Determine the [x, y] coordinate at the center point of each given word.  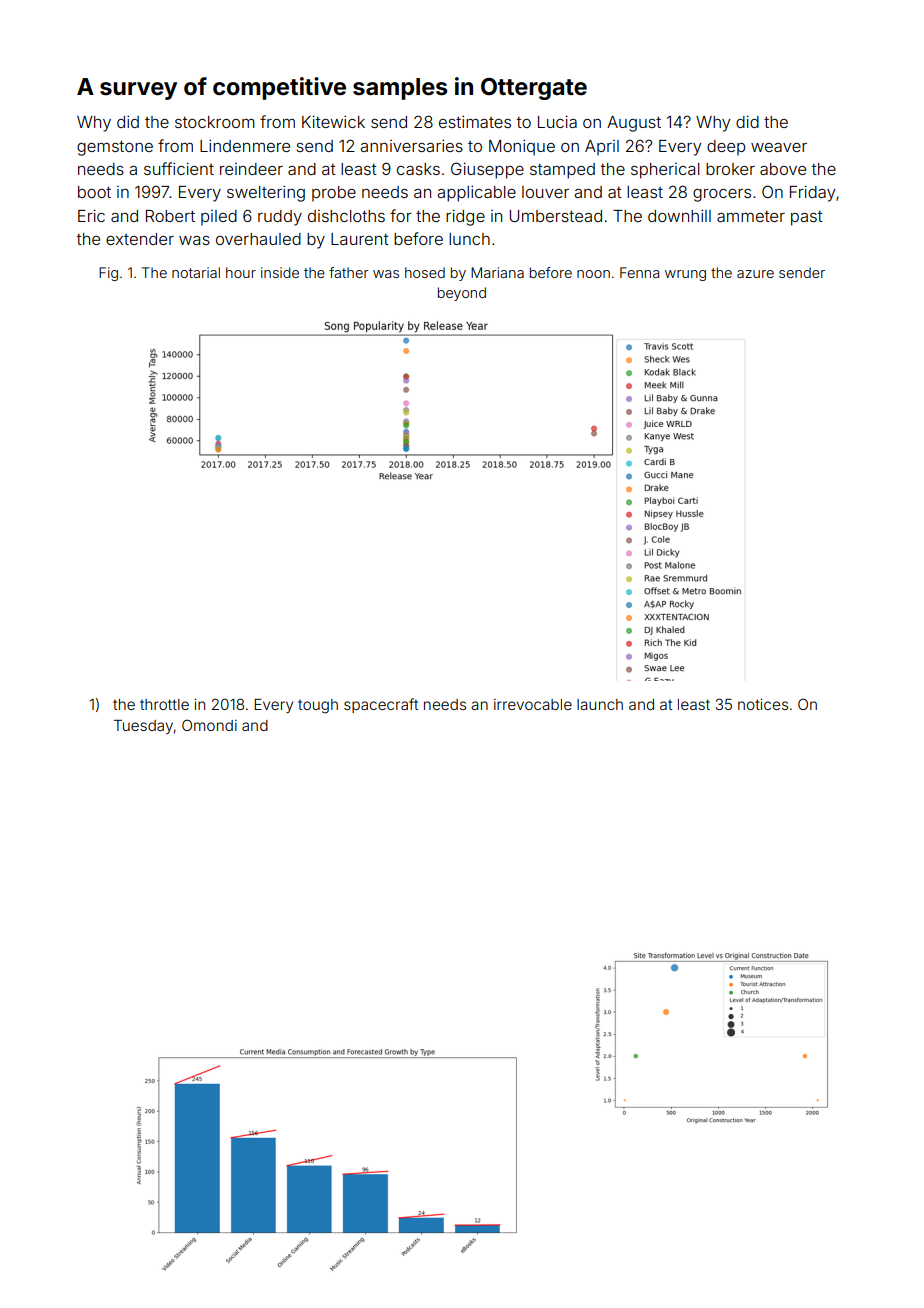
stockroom [215, 122]
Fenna [639, 272]
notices [763, 704]
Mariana [497, 272]
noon [593, 274]
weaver [779, 147]
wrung [685, 275]
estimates [475, 121]
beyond [462, 294]
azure [755, 274]
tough [318, 706]
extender [140, 239]
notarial [196, 272]
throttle [164, 704]
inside [280, 272]
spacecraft [381, 705]
